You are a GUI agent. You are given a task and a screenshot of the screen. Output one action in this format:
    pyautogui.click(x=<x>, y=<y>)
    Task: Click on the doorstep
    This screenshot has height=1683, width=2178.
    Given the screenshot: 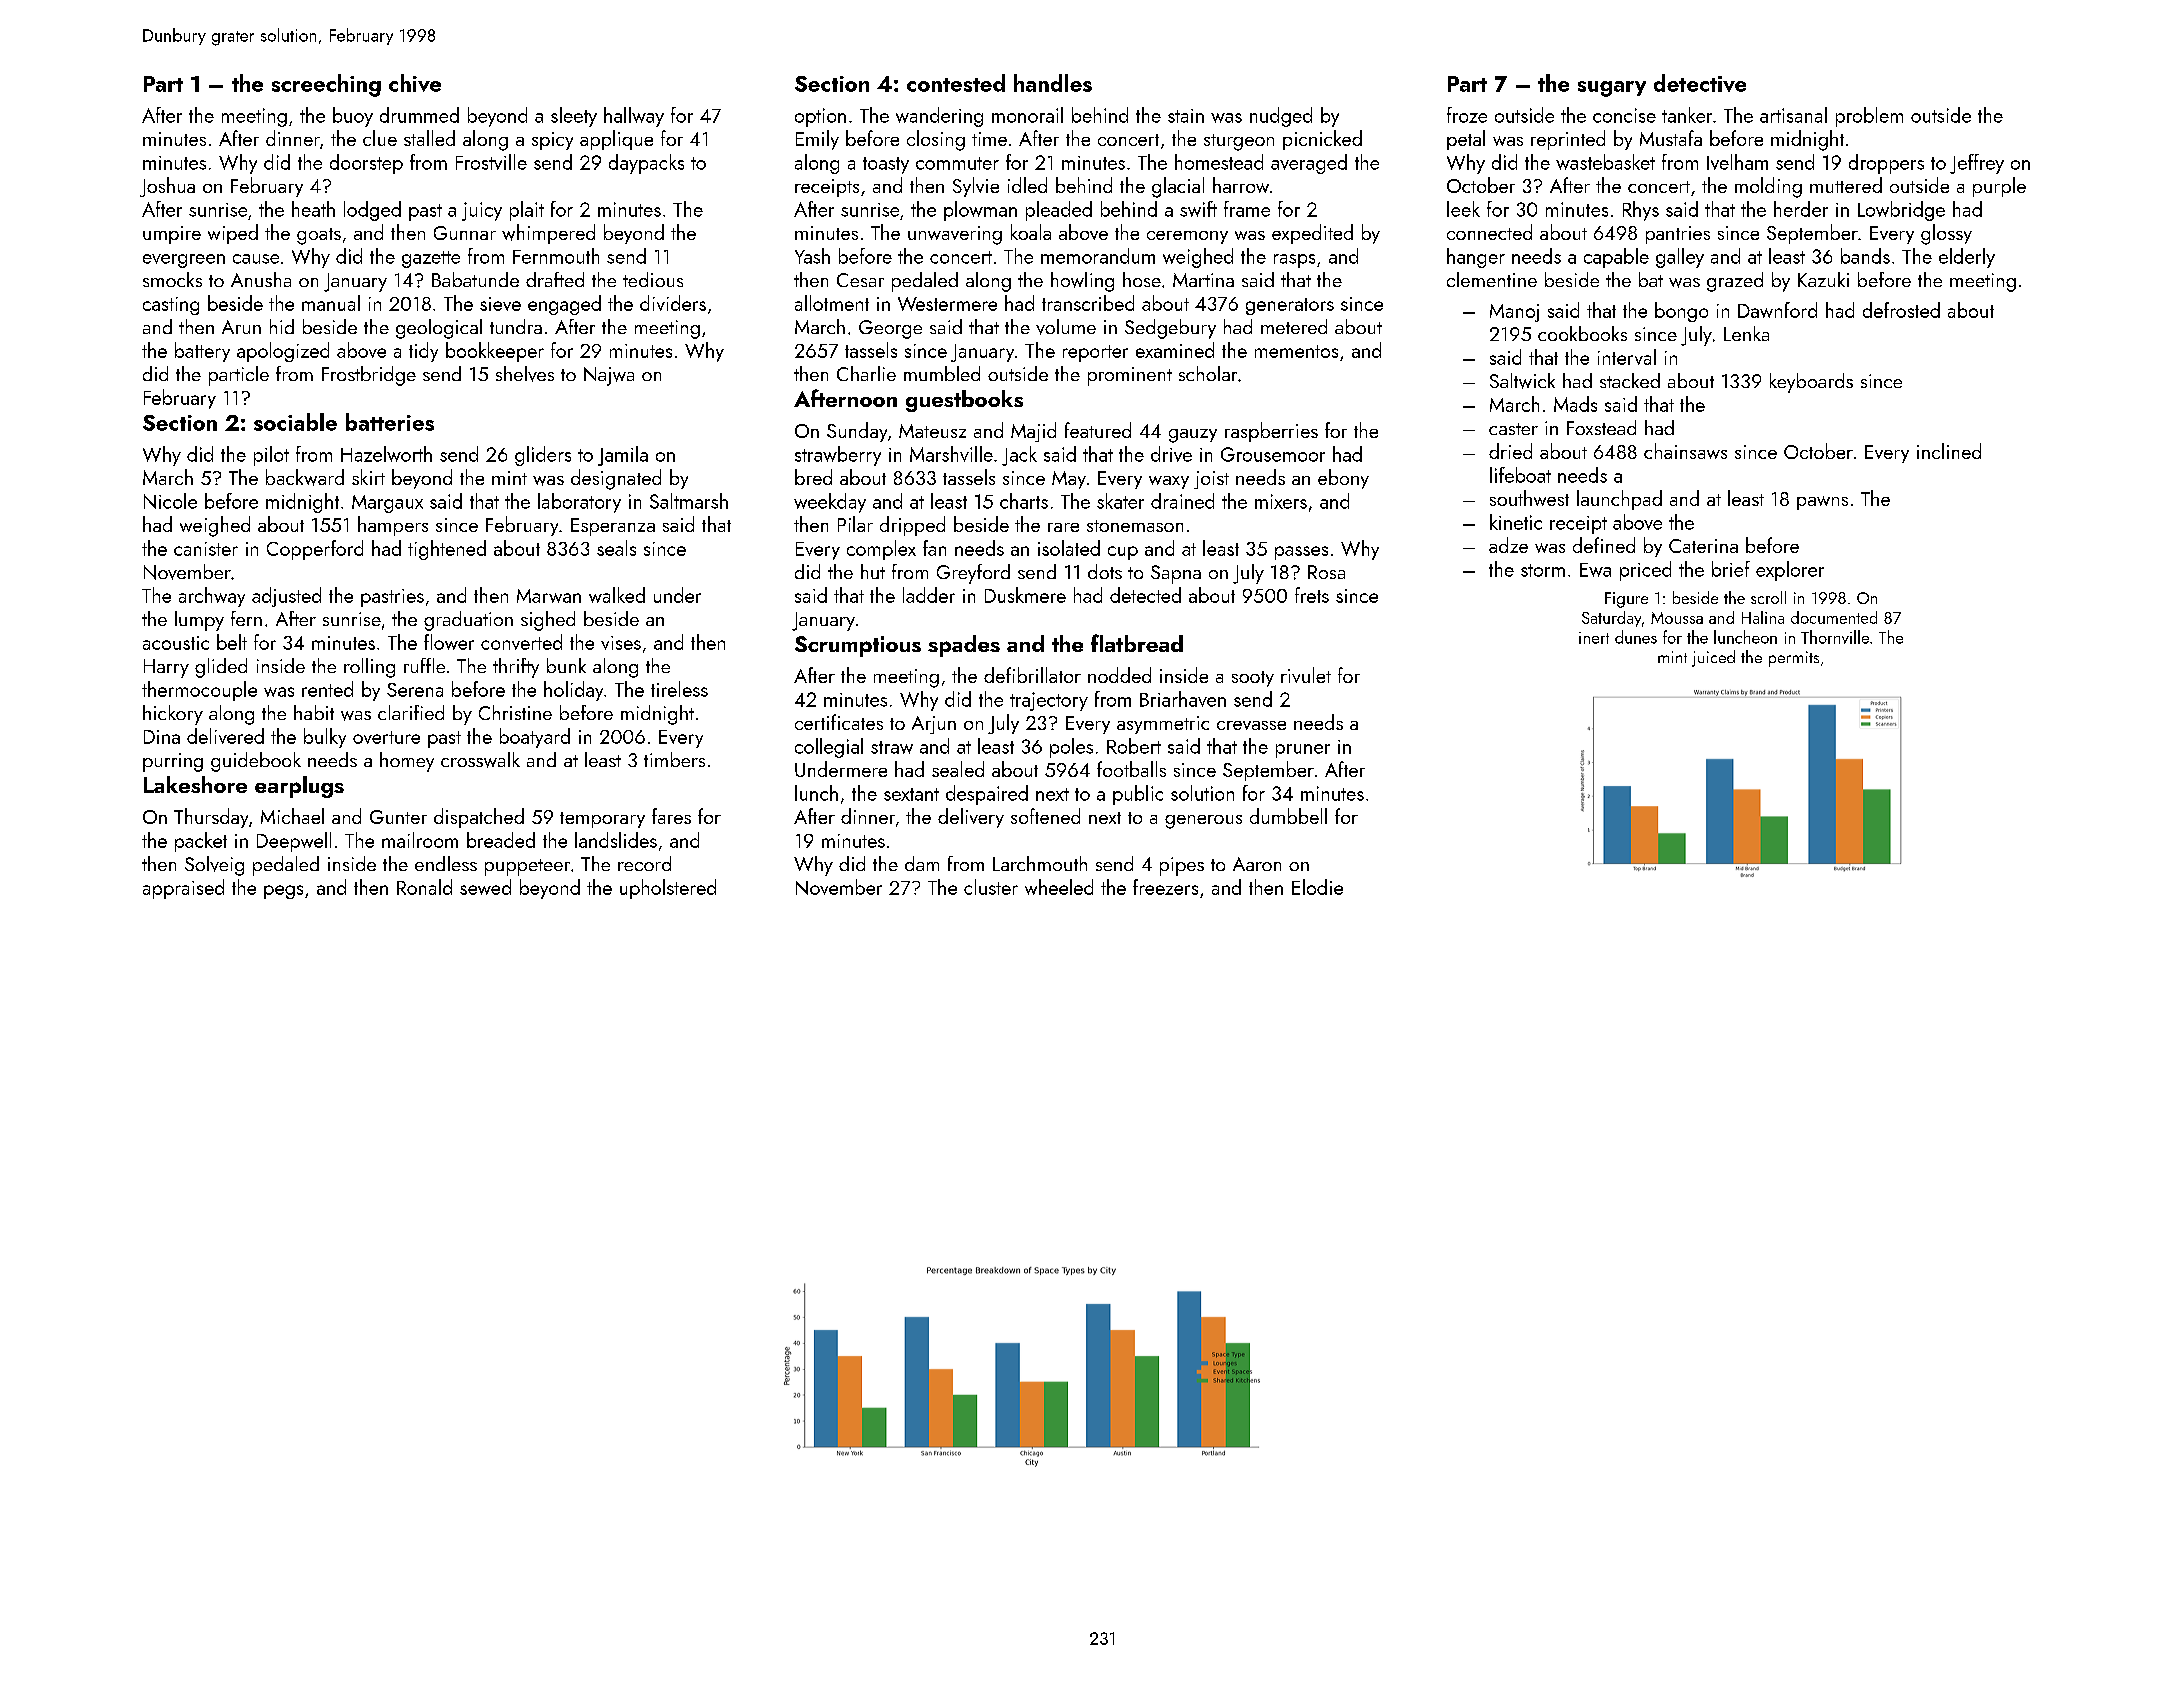 What is the action you would take?
    pyautogui.click(x=366, y=164)
